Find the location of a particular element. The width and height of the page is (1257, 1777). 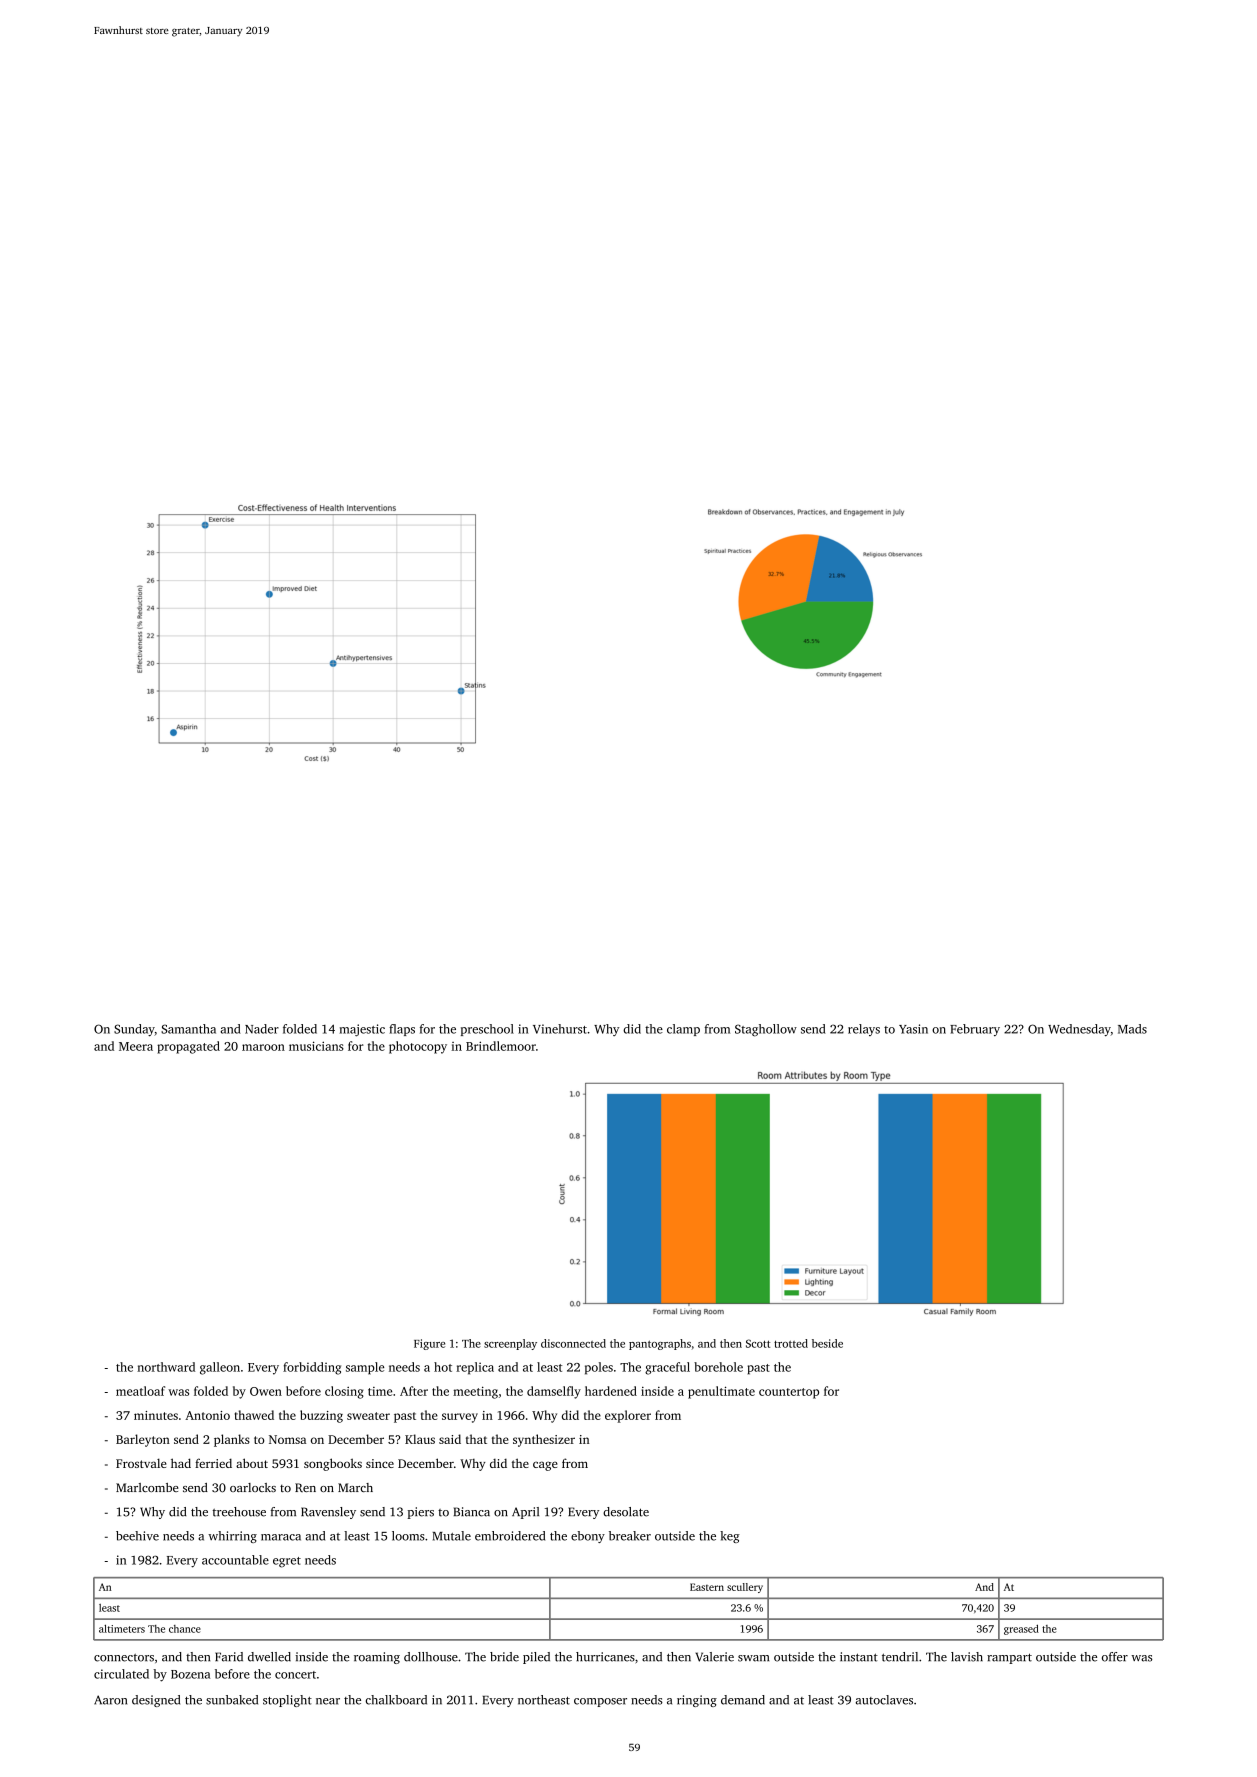

beside is located at coordinates (827, 1343).
